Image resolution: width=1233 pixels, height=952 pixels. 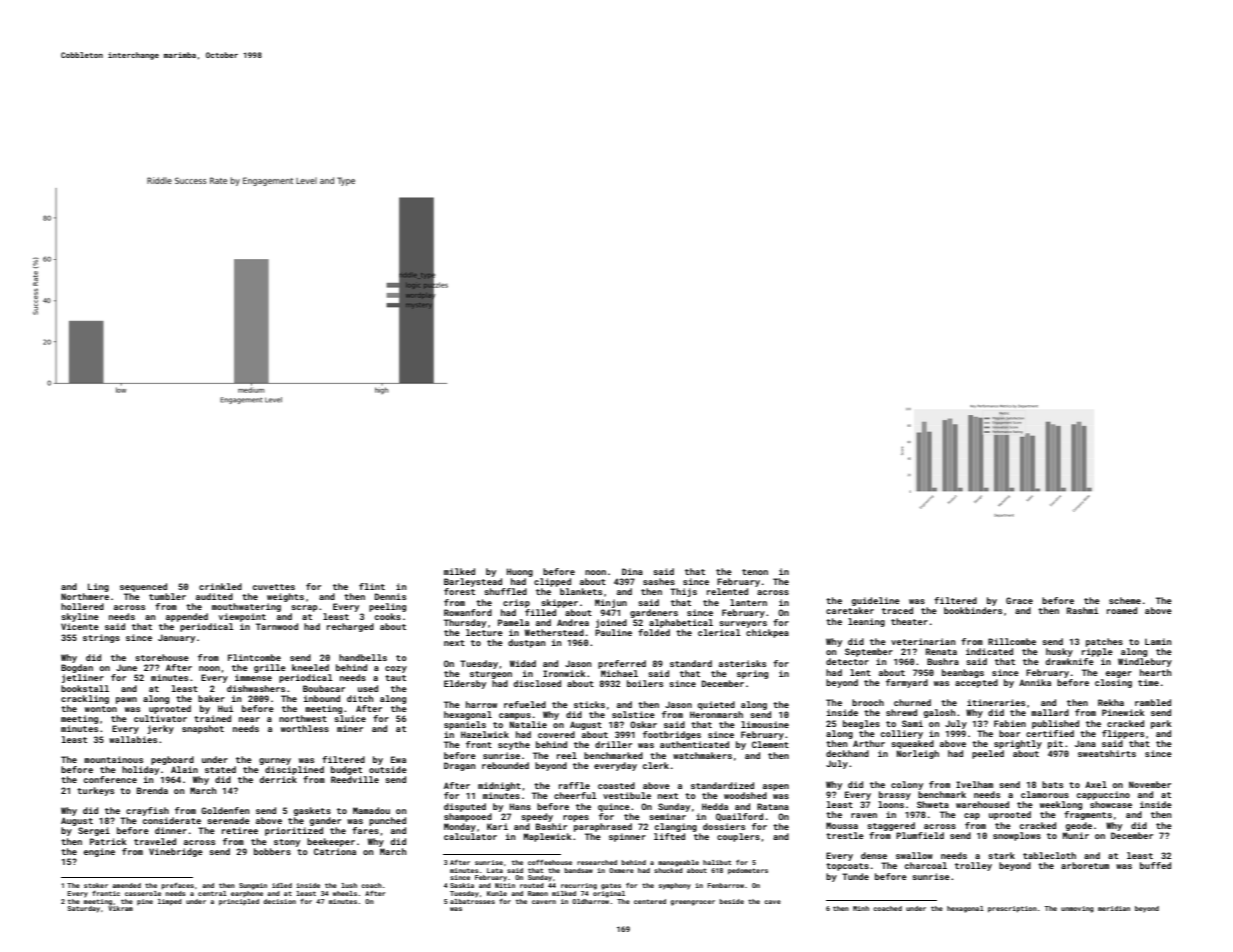 I want to click on sequenced, so click(x=143, y=587).
